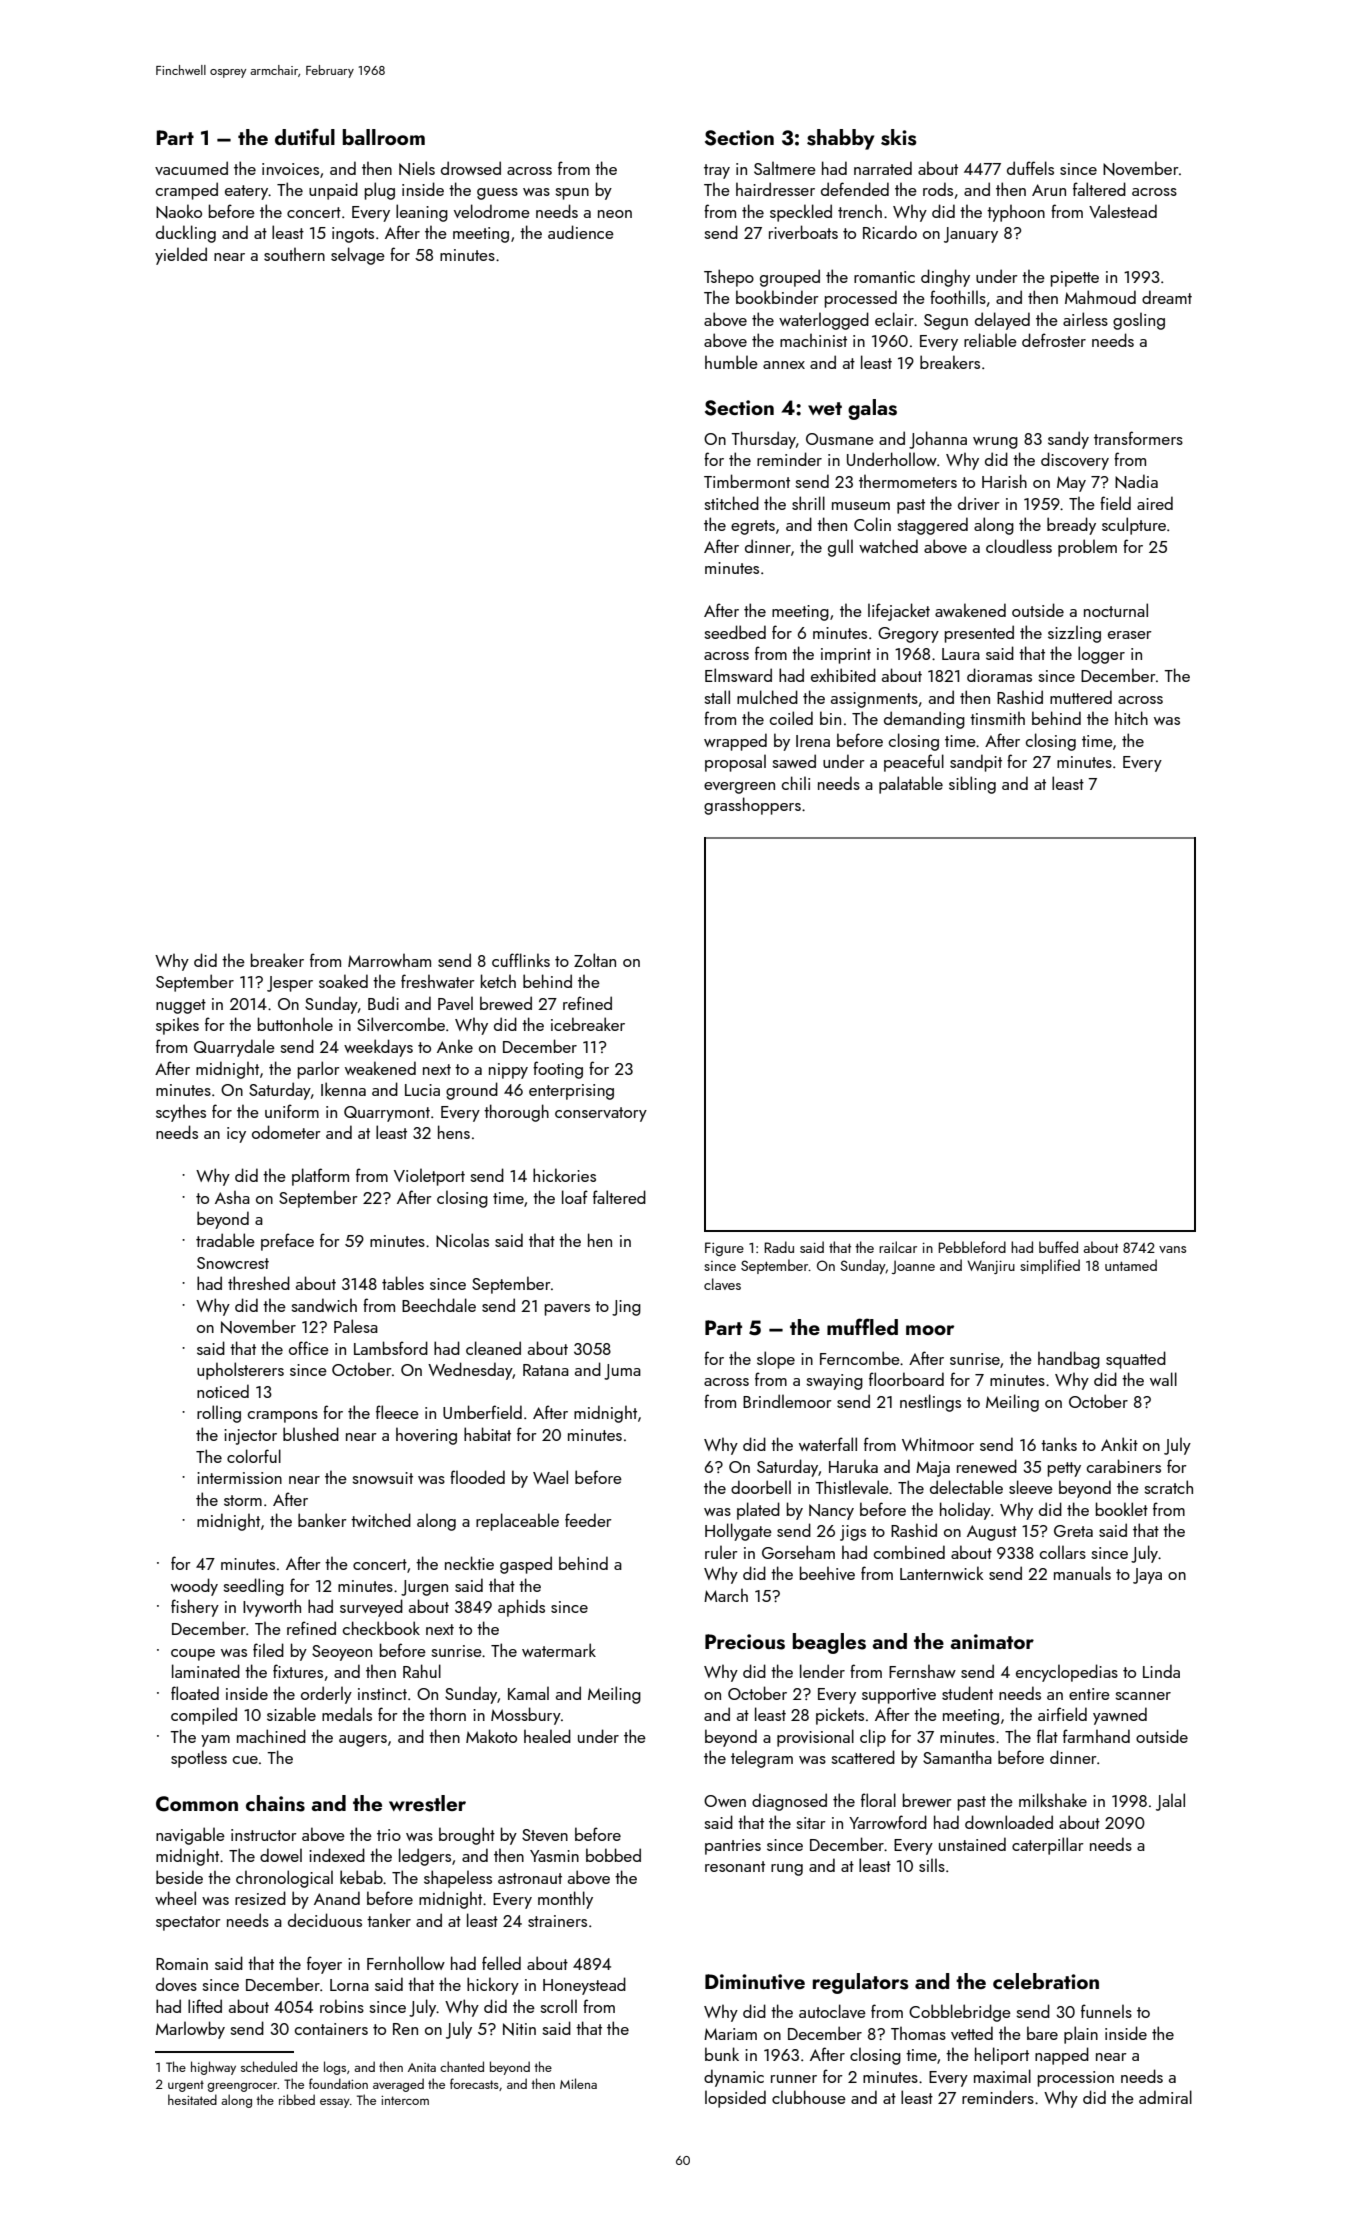 The image size is (1351, 2225). Describe the element at coordinates (729, 278) in the screenshot. I see `Tshepo` at that location.
